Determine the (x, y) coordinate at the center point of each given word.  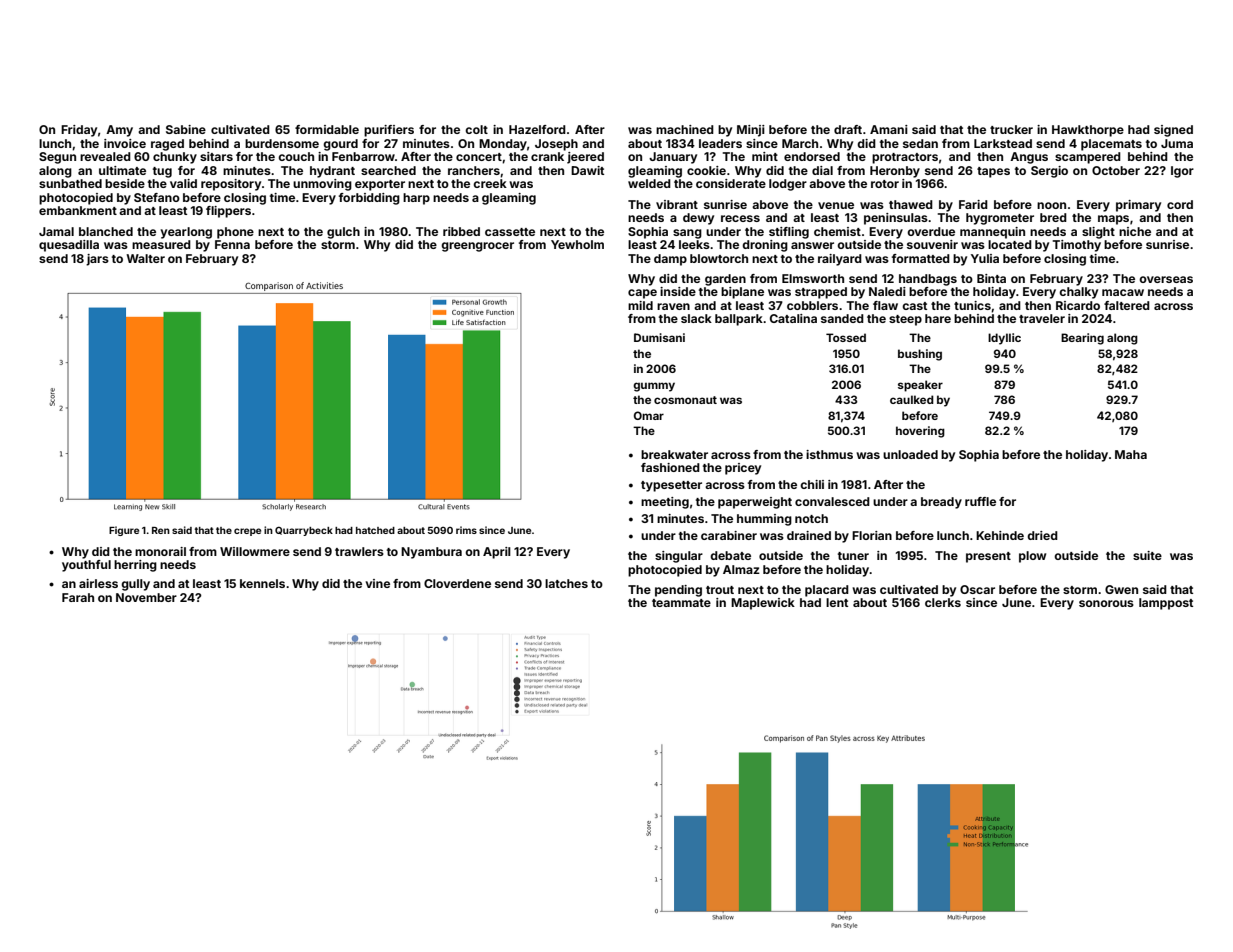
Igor (1182, 172)
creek (490, 183)
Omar (649, 415)
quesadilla (69, 246)
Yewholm (577, 244)
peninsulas (896, 219)
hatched (375, 530)
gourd (340, 145)
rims (466, 530)
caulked (912, 399)
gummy (654, 387)
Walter (145, 258)
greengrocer (477, 247)
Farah (78, 597)
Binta (991, 278)
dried (1042, 535)
